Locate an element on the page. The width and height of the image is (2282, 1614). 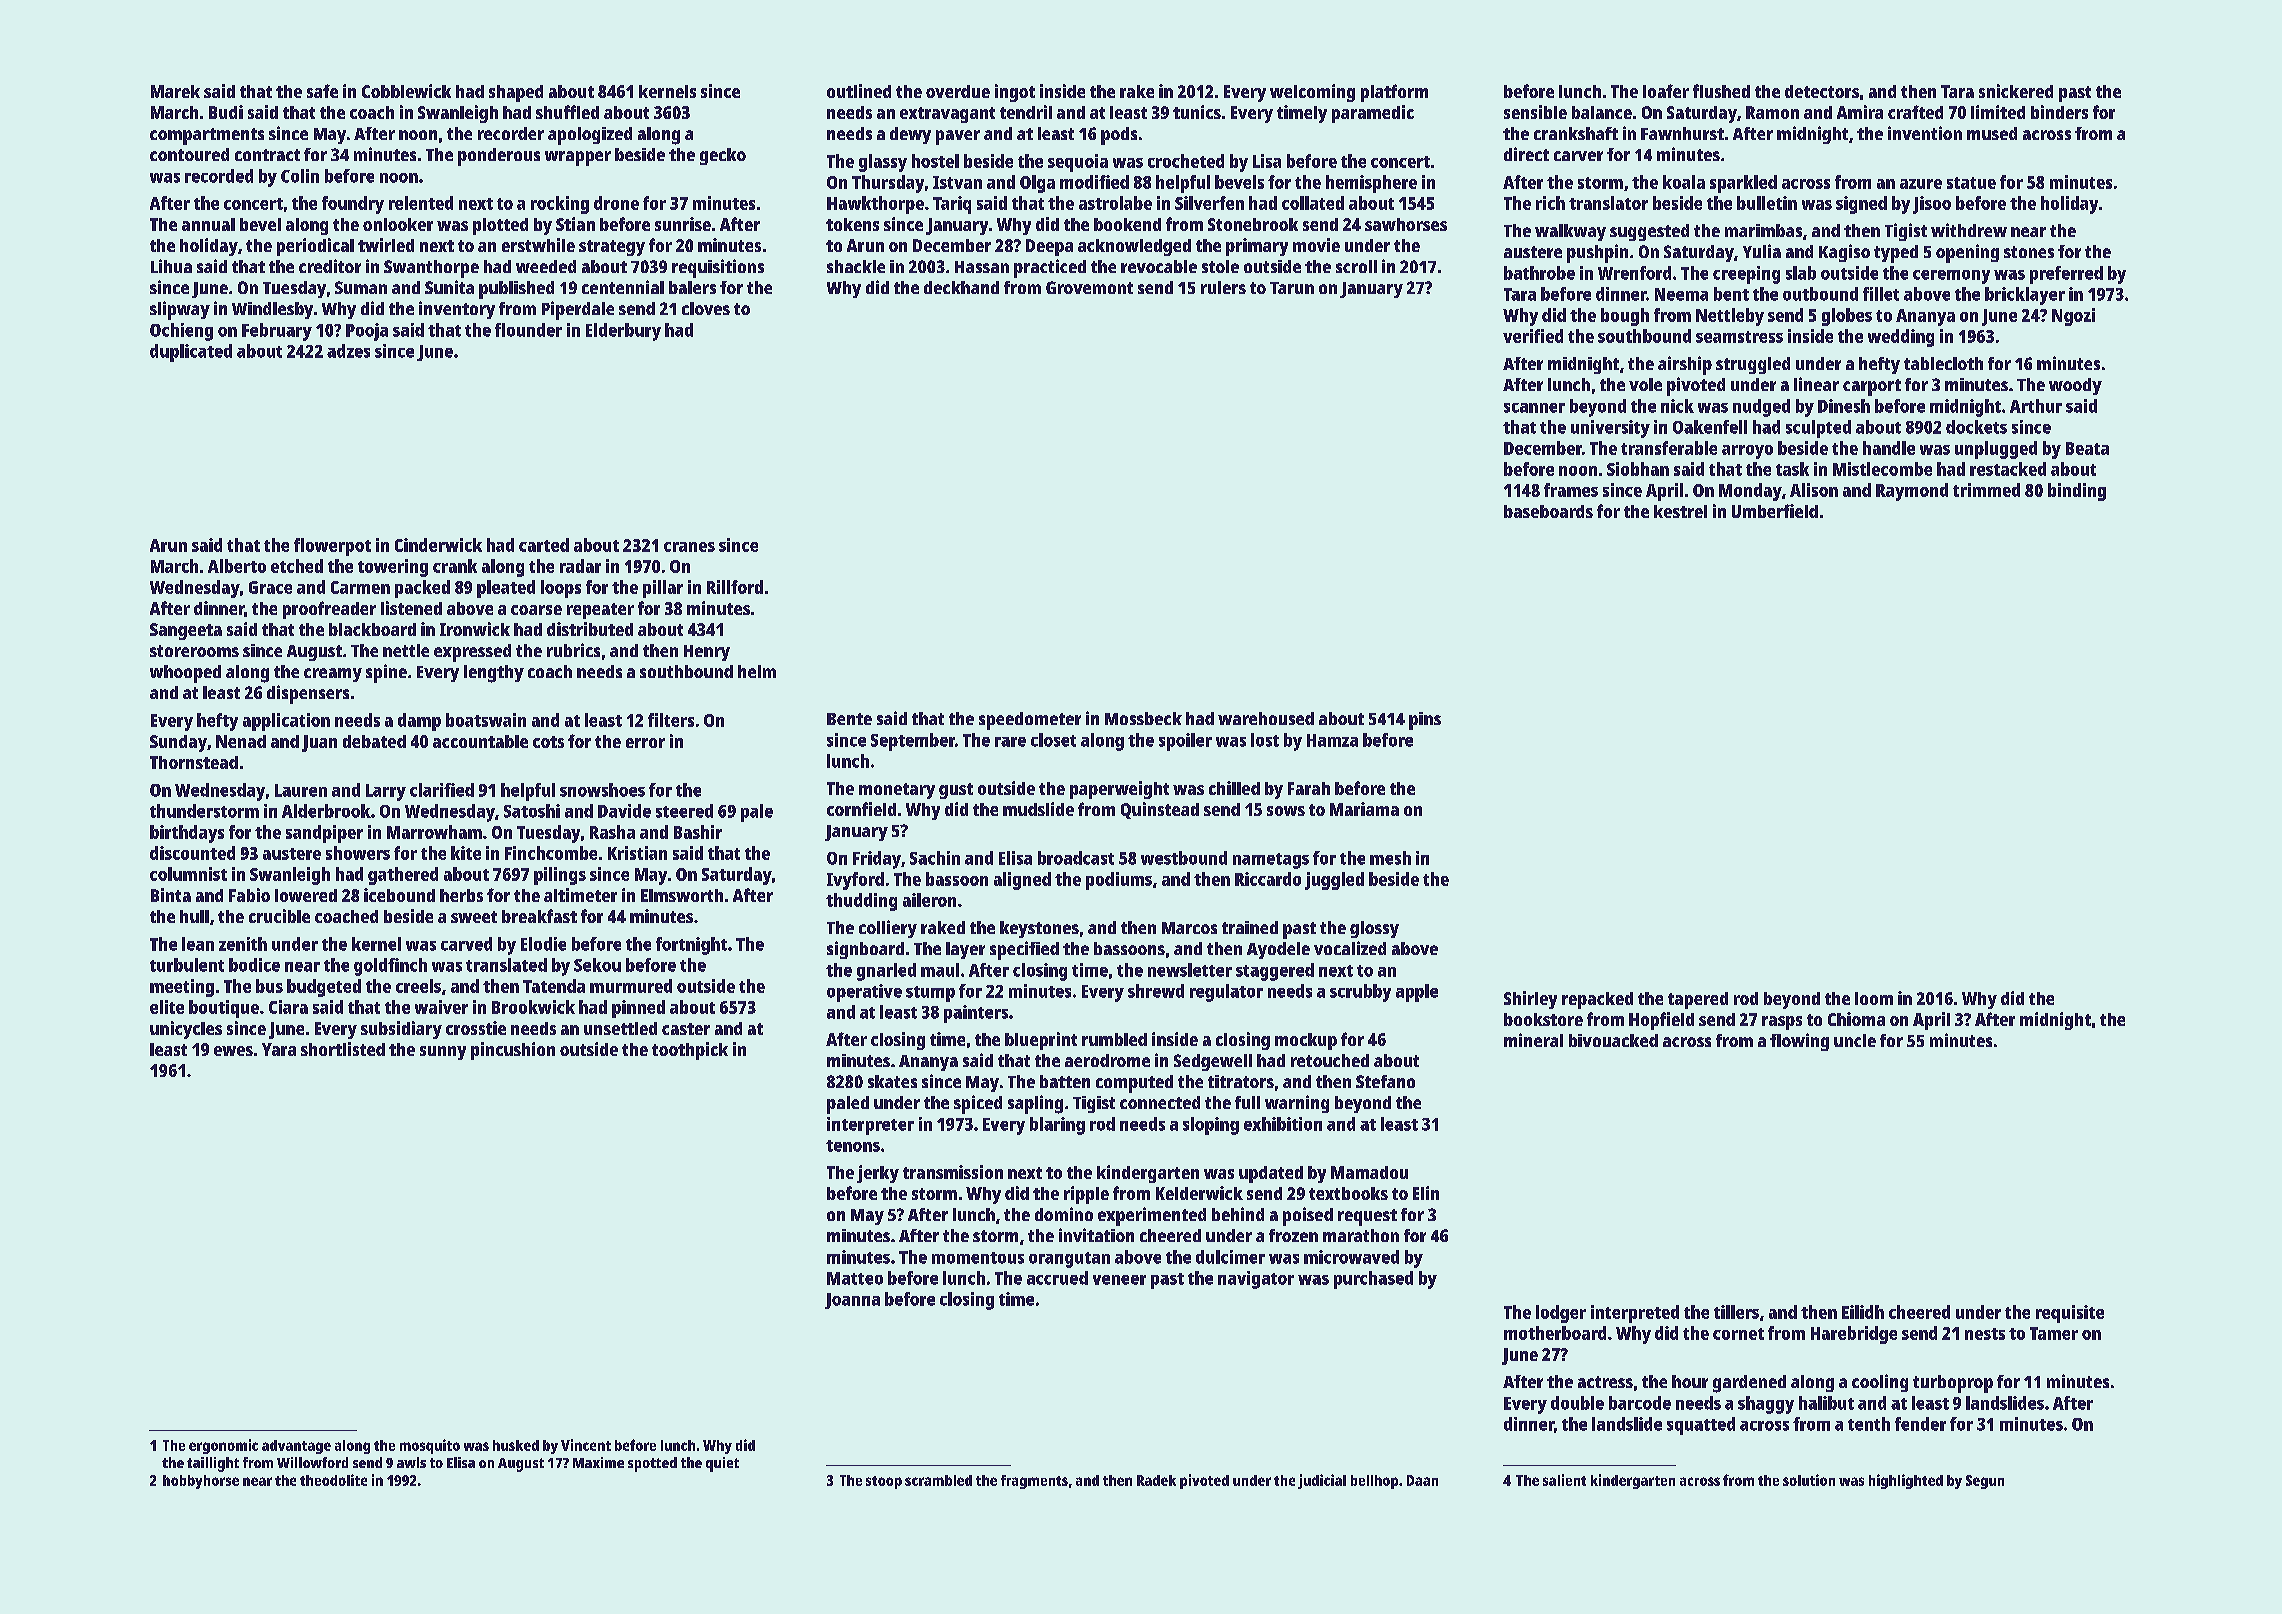
pins is located at coordinates (1425, 721).
